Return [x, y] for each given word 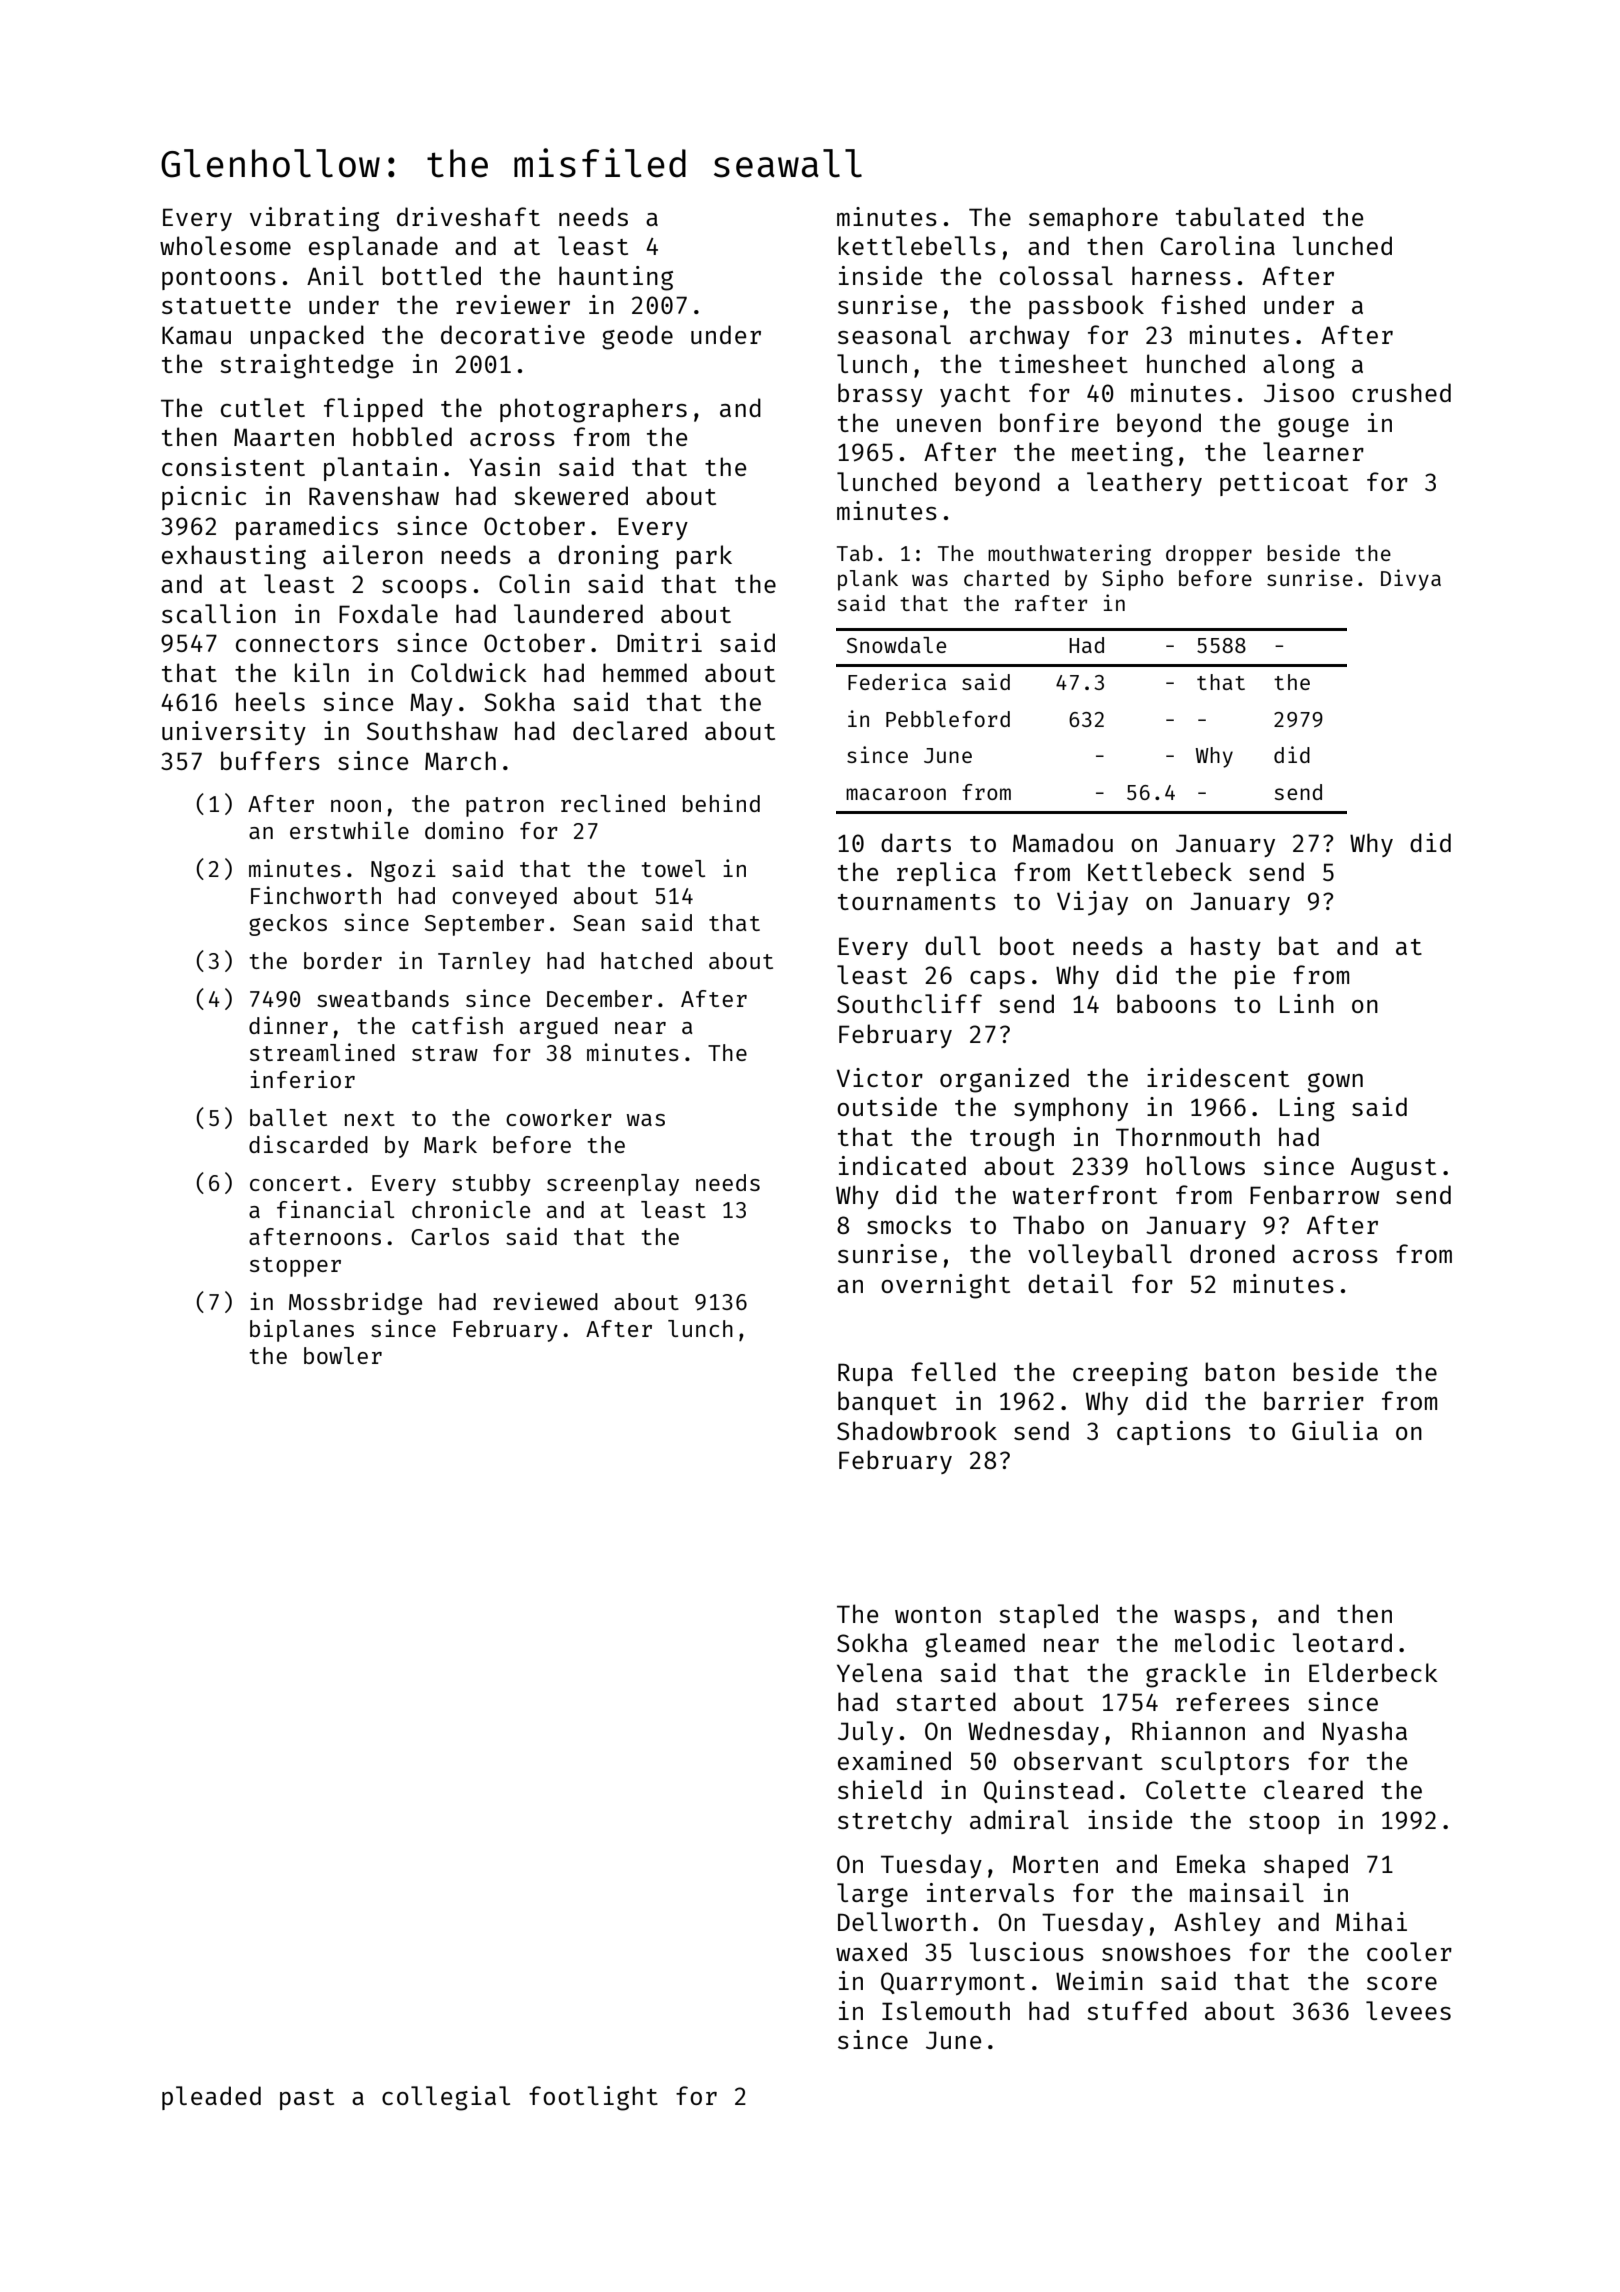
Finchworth [316, 895]
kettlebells [917, 245]
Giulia [1335, 1430]
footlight [593, 2098]
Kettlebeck [1160, 871]
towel [673, 868]
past [307, 2099]
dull [953, 945]
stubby [491, 1185]
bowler [343, 1355]
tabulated [1240, 216]
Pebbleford [948, 719]
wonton [938, 1615]
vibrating [314, 219]
